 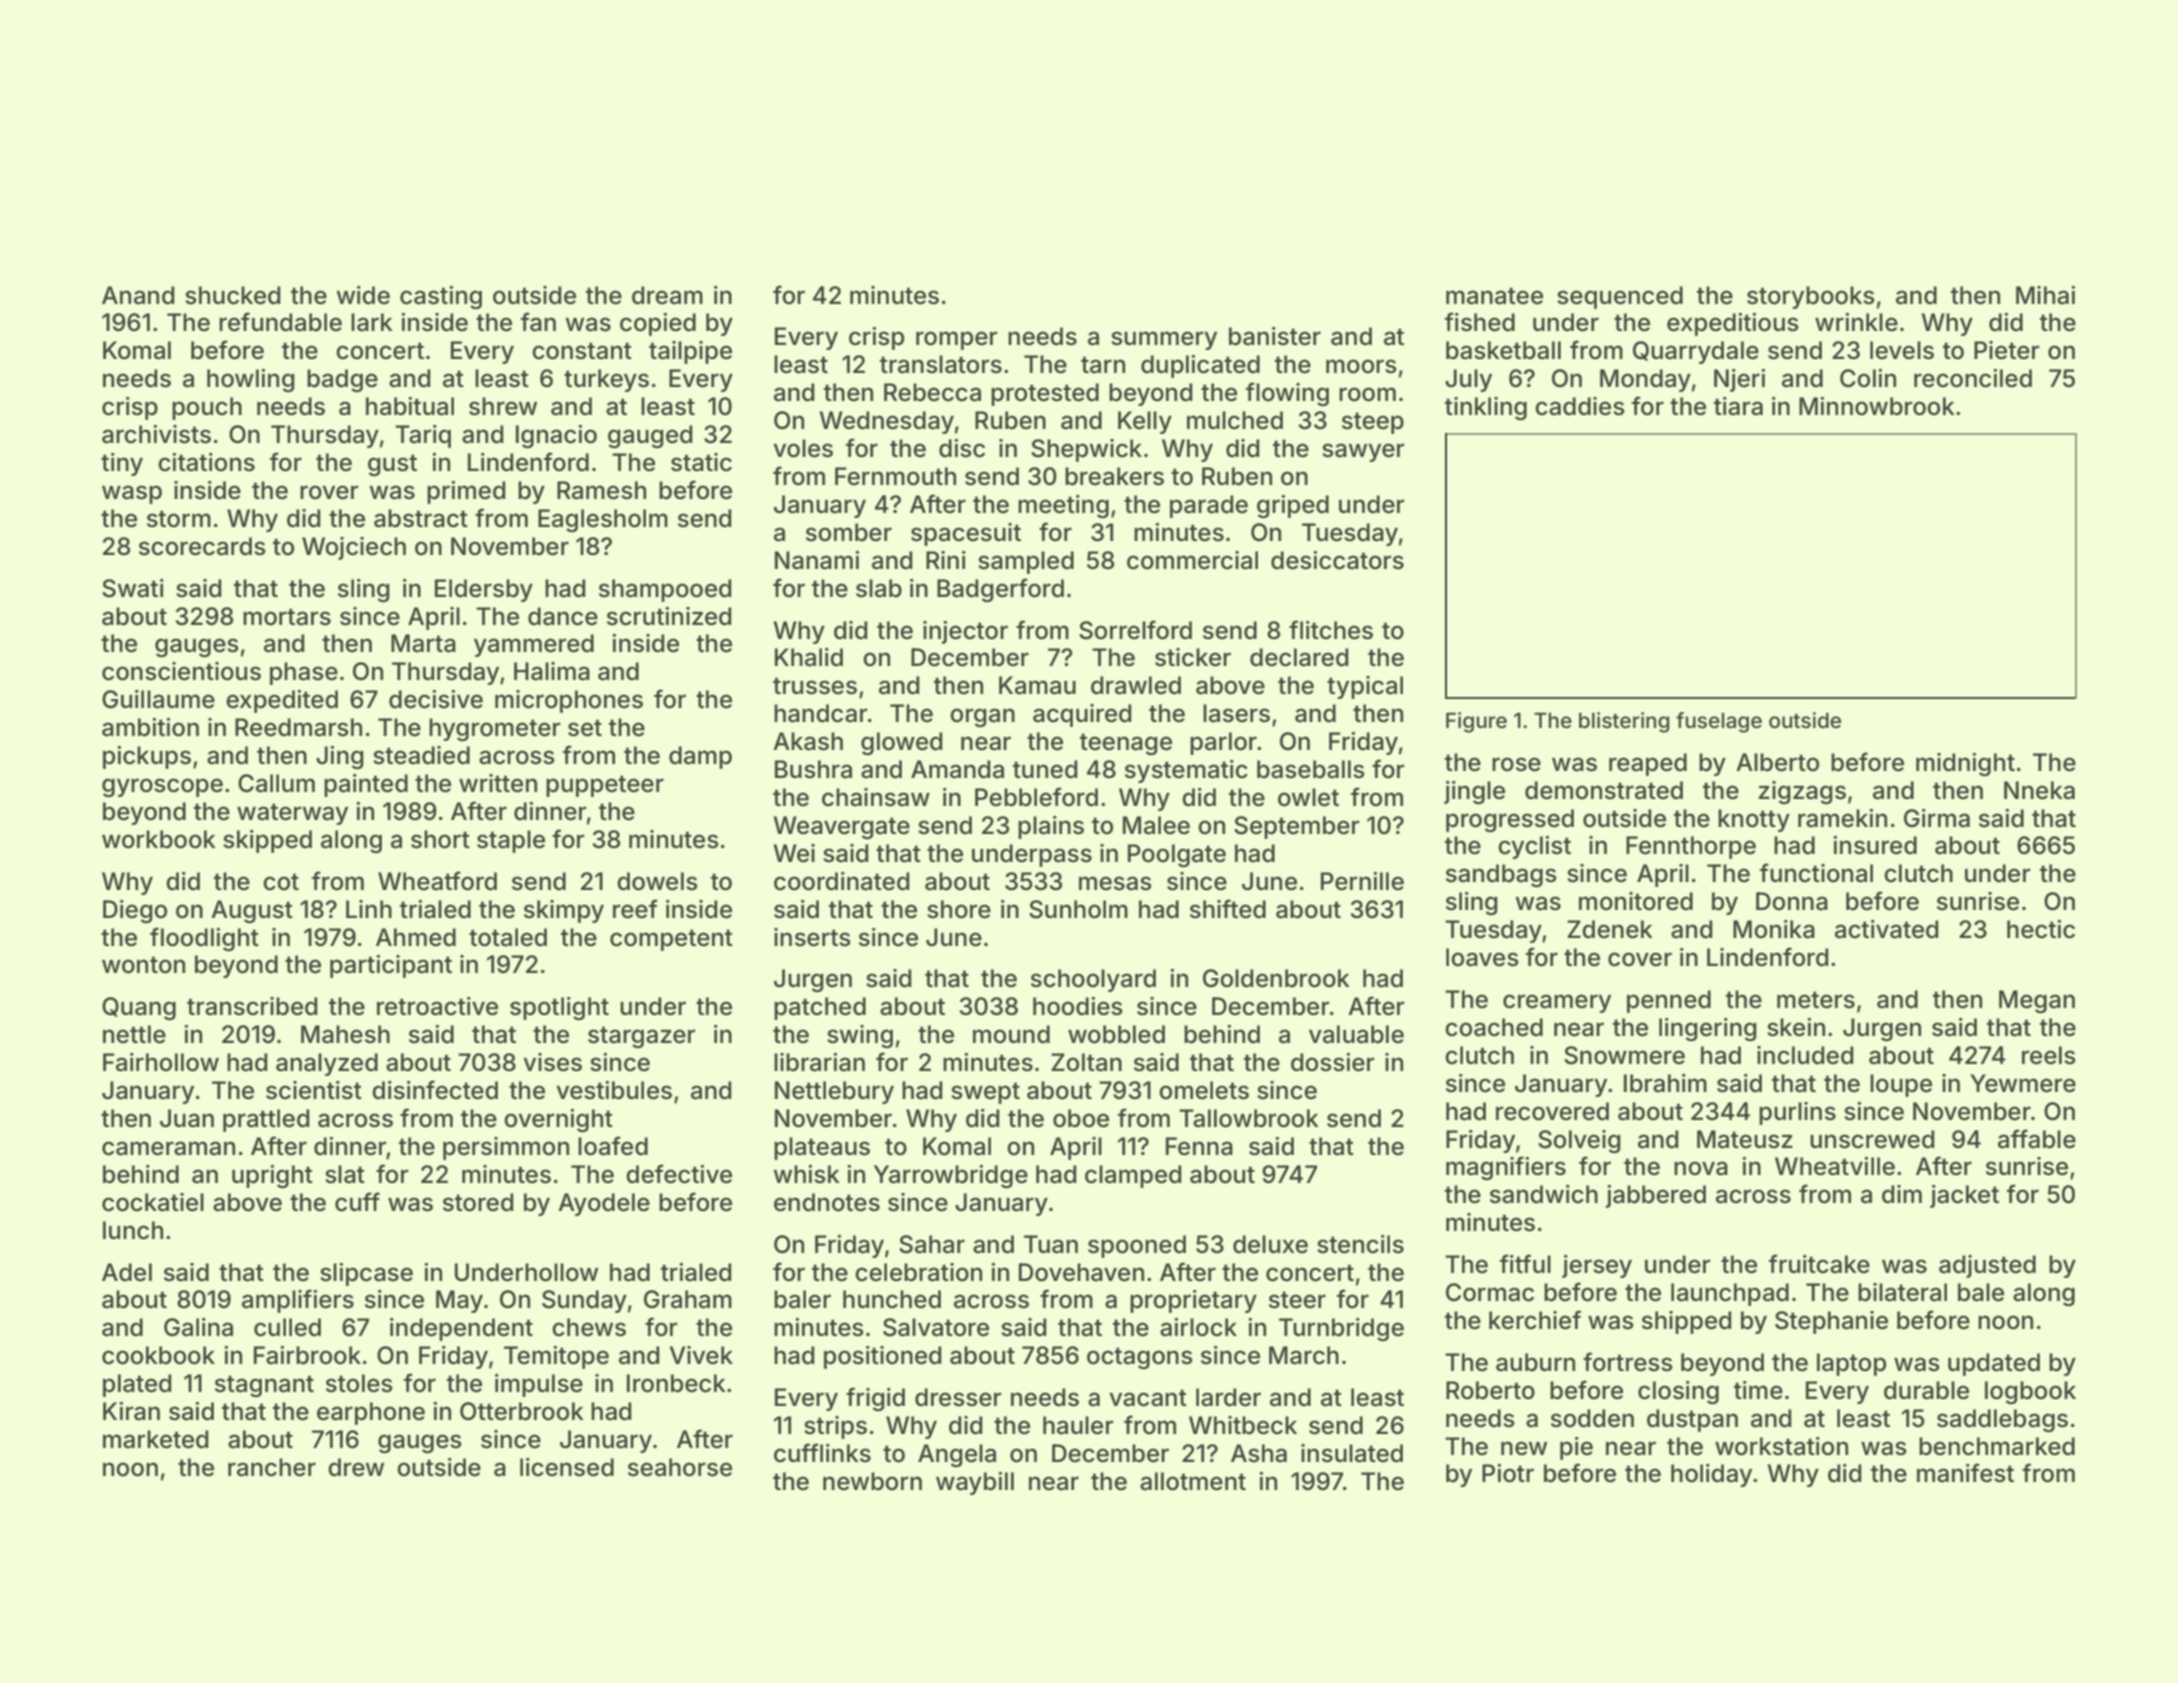 What do you see at coordinates (1620, 297) in the screenshot?
I see `sequenced` at bounding box center [1620, 297].
